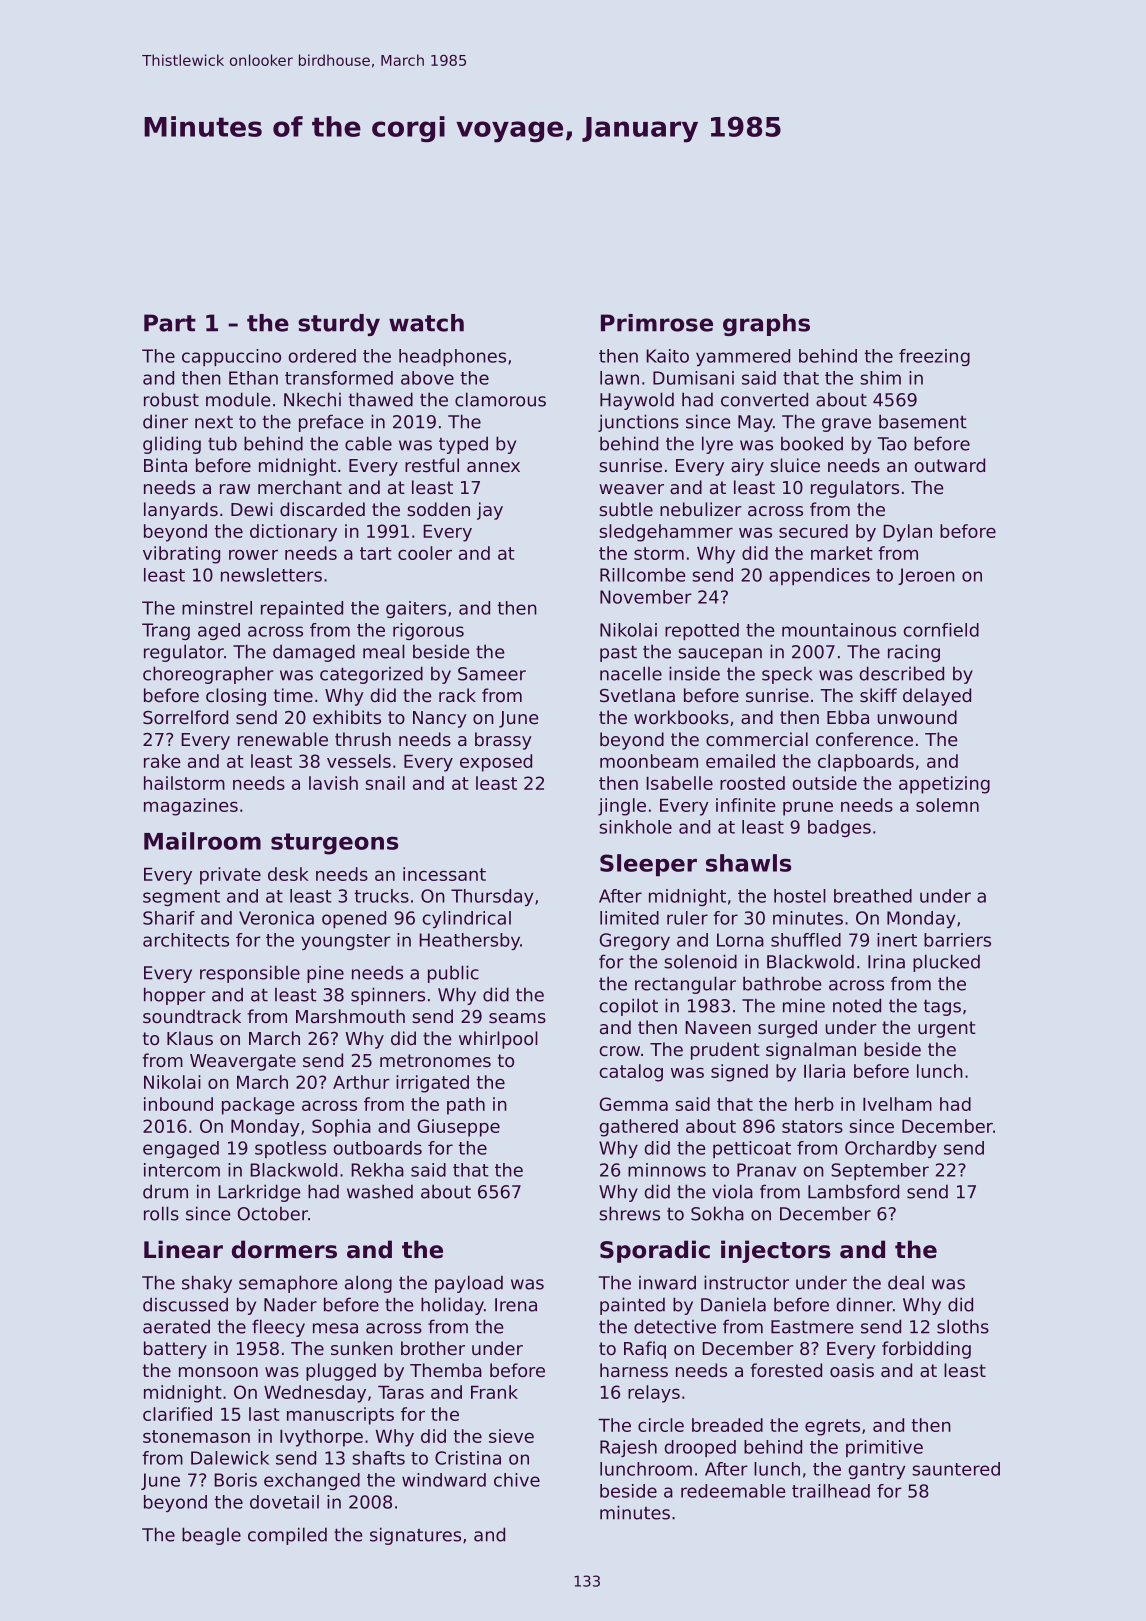  What do you see at coordinates (635, 827) in the image?
I see `sinkhole` at bounding box center [635, 827].
